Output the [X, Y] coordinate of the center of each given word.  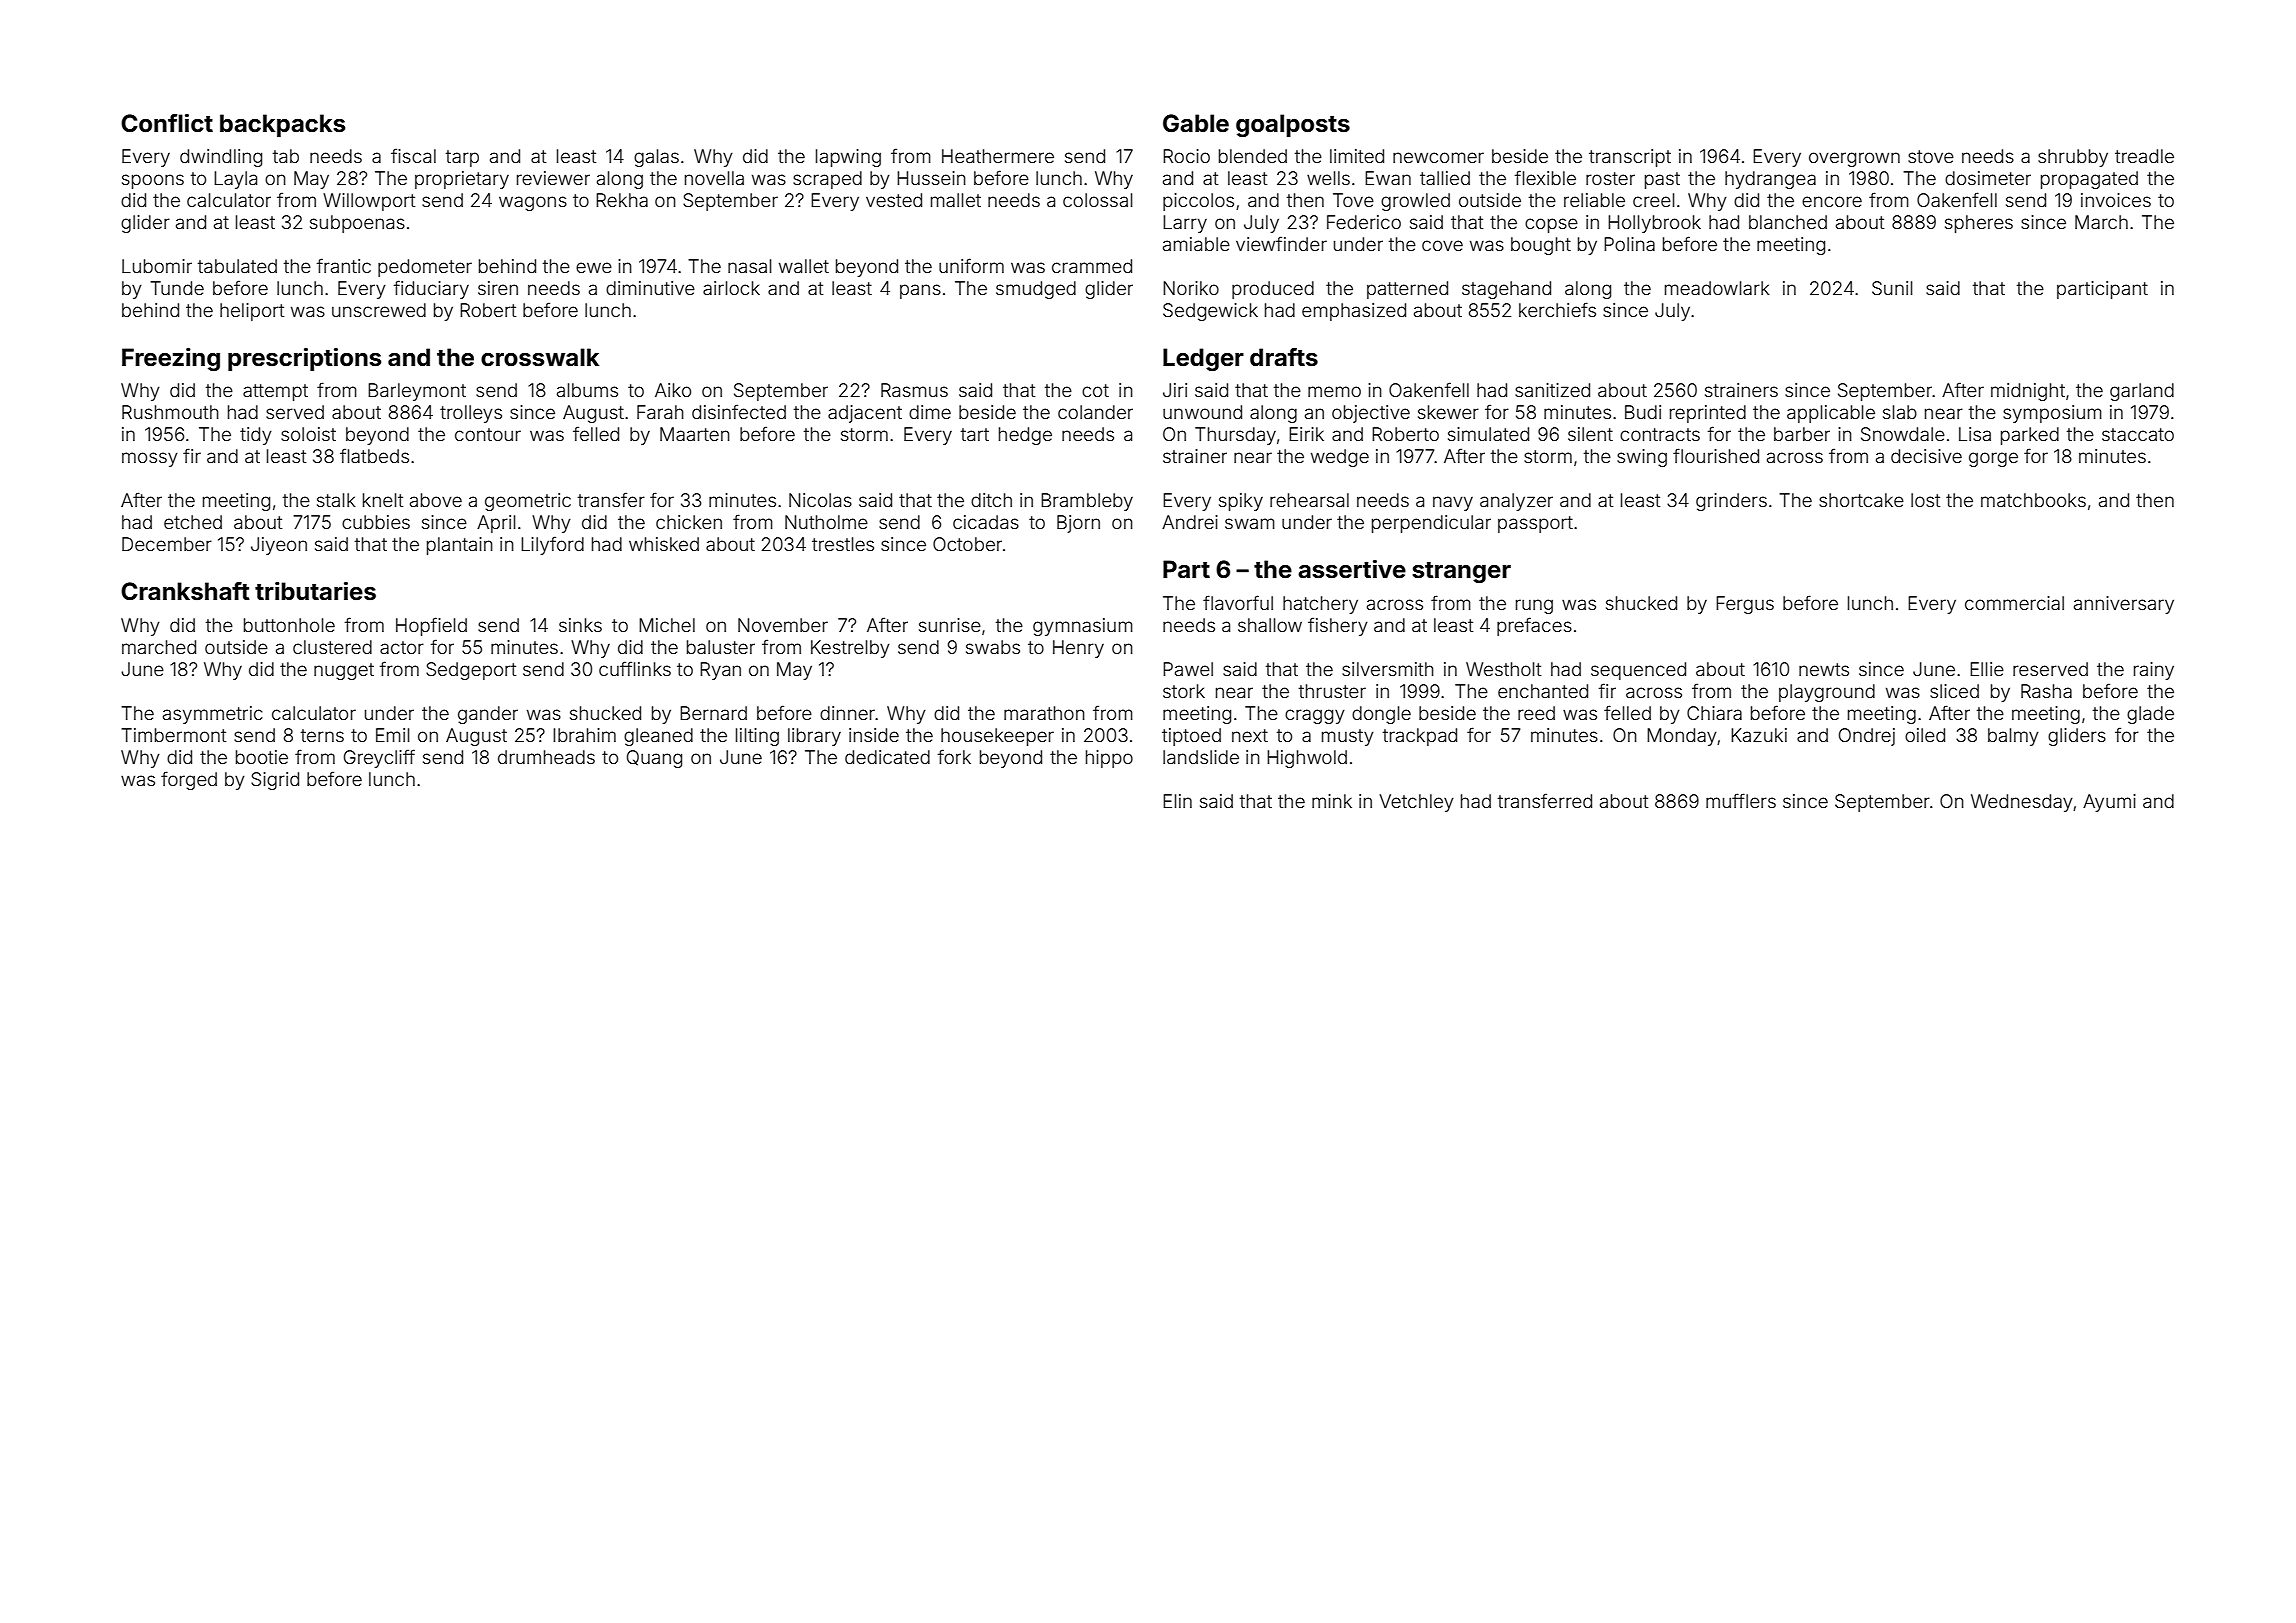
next [1250, 735]
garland [2142, 392]
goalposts [1293, 125]
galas [656, 158]
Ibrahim [584, 735]
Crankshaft [185, 591]
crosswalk [540, 357]
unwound [1202, 412]
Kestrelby [850, 649]
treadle [2144, 156]
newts [1824, 669]
